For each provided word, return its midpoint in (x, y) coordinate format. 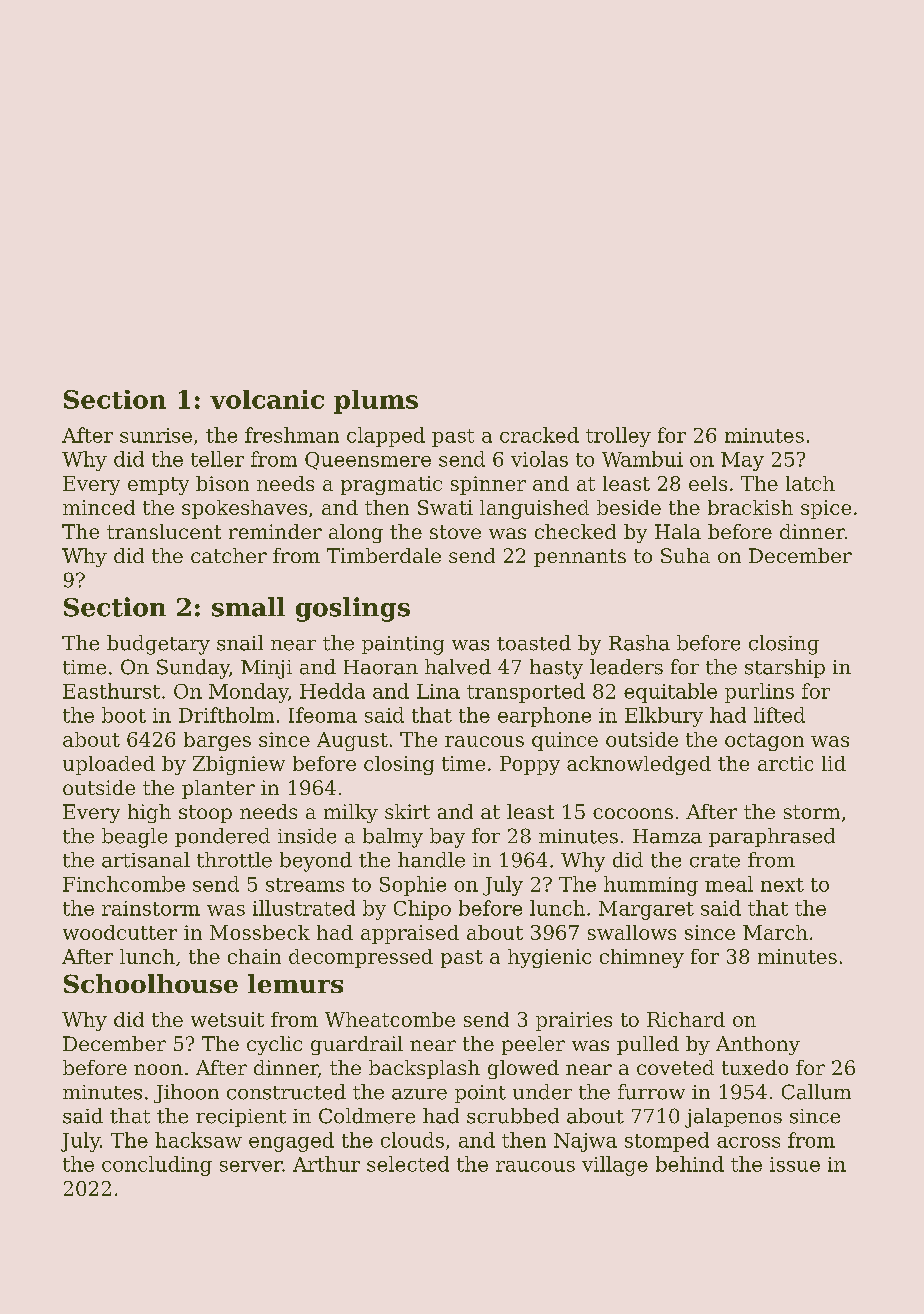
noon (158, 1069)
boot (124, 715)
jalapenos (733, 1118)
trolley (618, 437)
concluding (157, 1166)
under (542, 1092)
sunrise (156, 435)
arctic (785, 763)
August (352, 741)
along (356, 533)
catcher (229, 555)
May (742, 461)
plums (376, 402)
